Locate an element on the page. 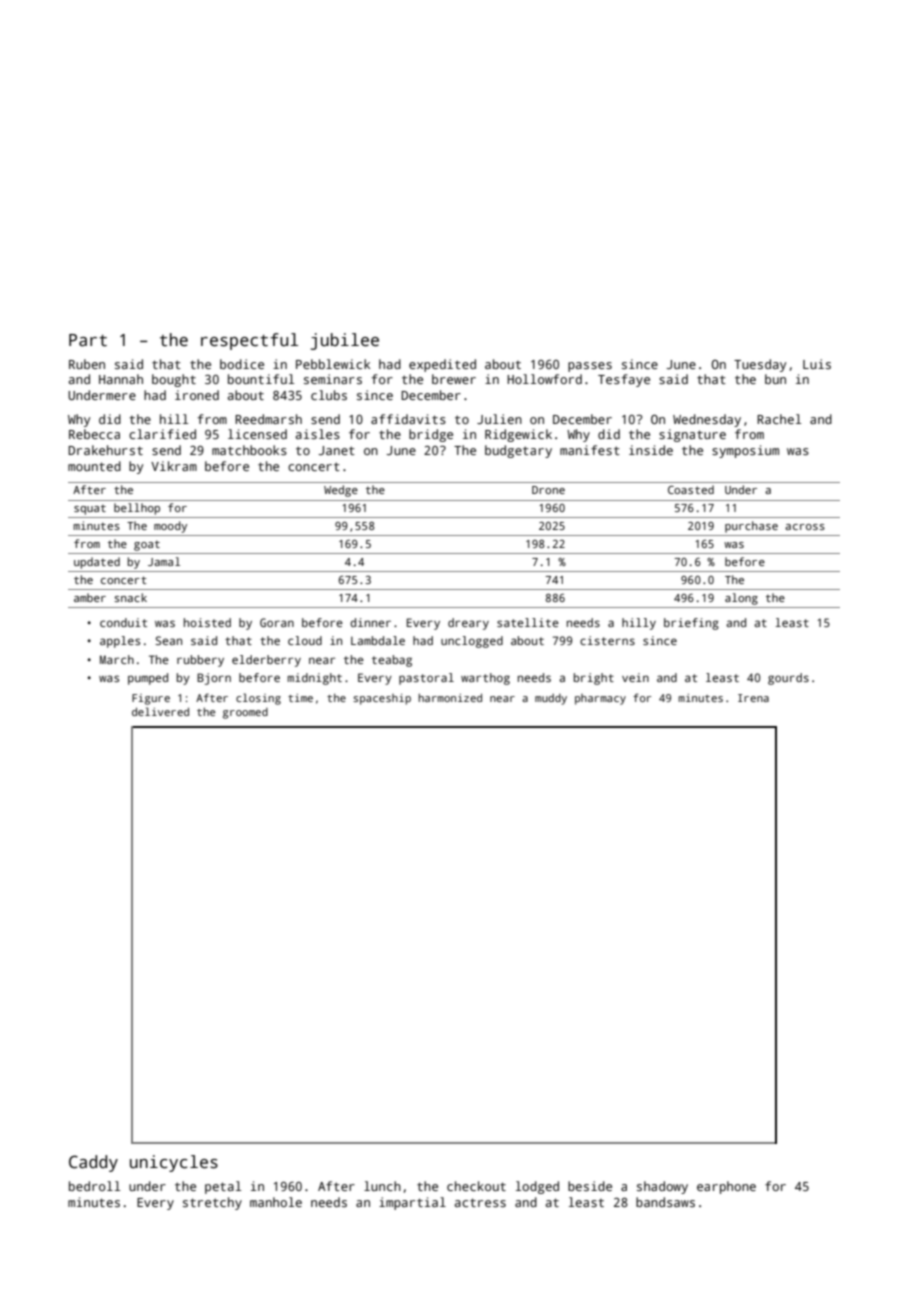 This image has height=1316, width=908. lunch is located at coordinates (382, 1186).
